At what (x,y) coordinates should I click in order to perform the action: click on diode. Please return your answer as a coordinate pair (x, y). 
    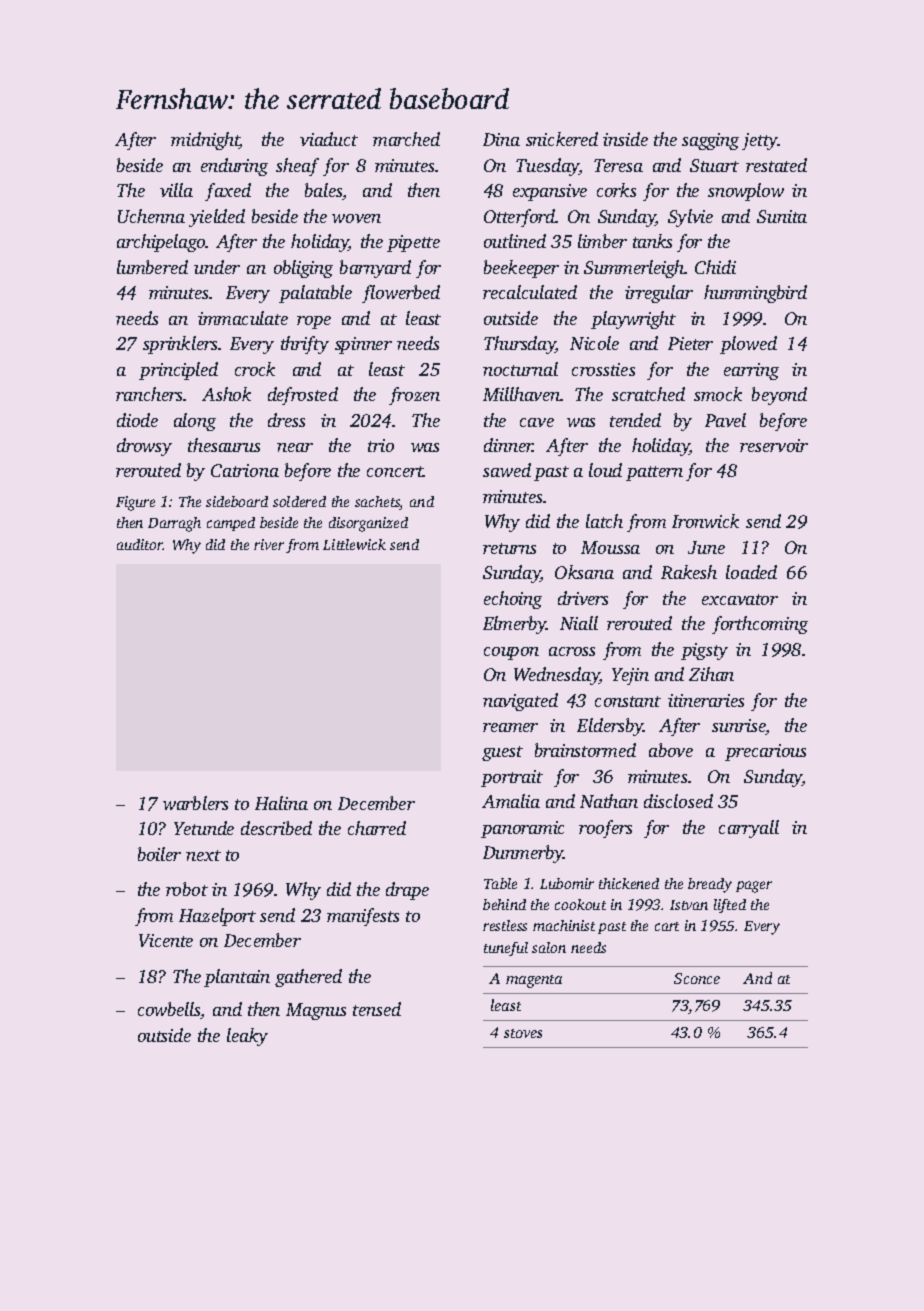
    Looking at the image, I should click on (137, 420).
